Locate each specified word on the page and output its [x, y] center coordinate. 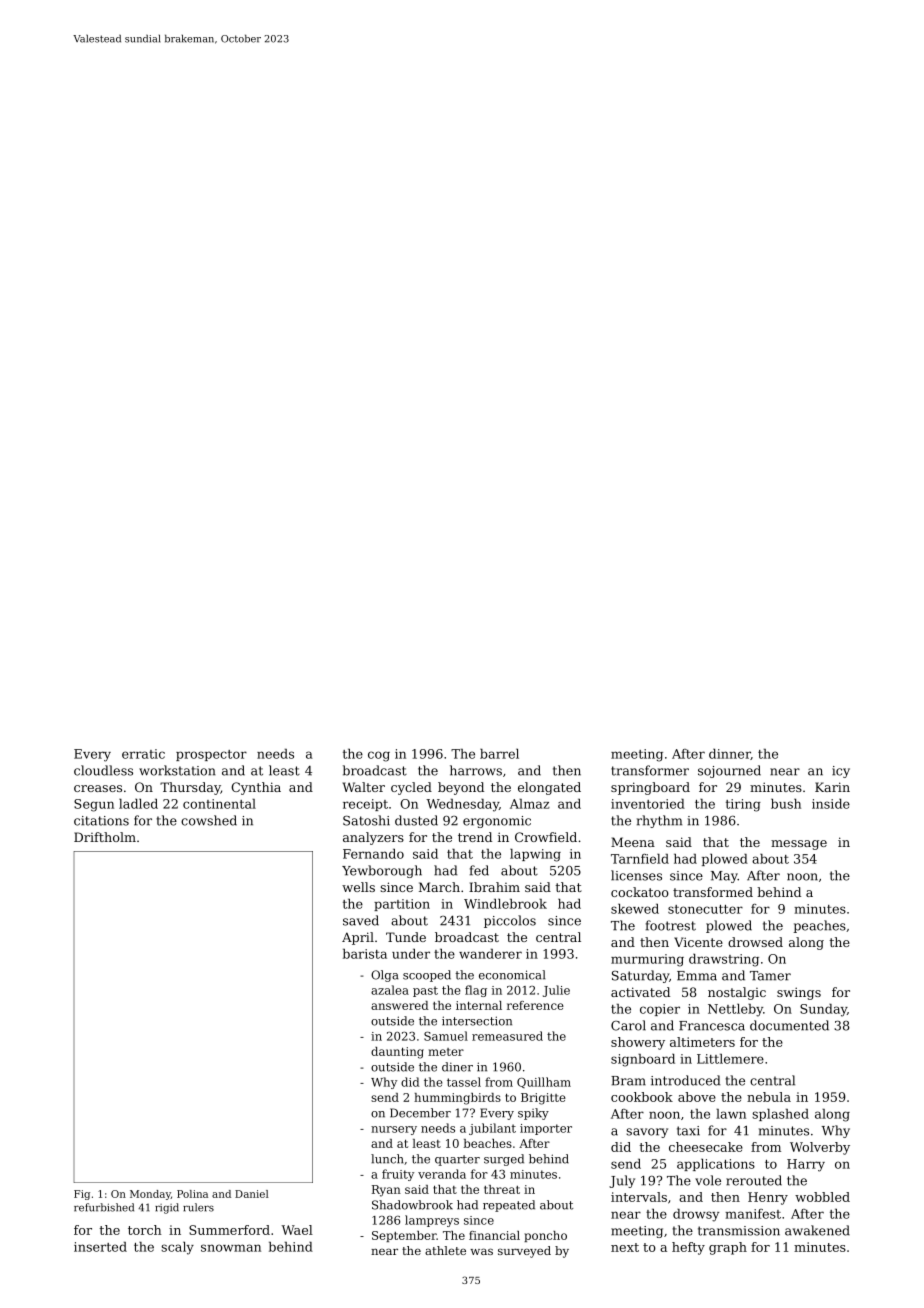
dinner [730, 754]
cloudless [103, 770]
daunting [397, 1053]
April [358, 938]
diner [457, 1067]
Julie [556, 991]
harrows [476, 770]
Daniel [252, 1194]
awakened [817, 1230]
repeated [509, 1206]
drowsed [755, 942]
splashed [780, 1115]
